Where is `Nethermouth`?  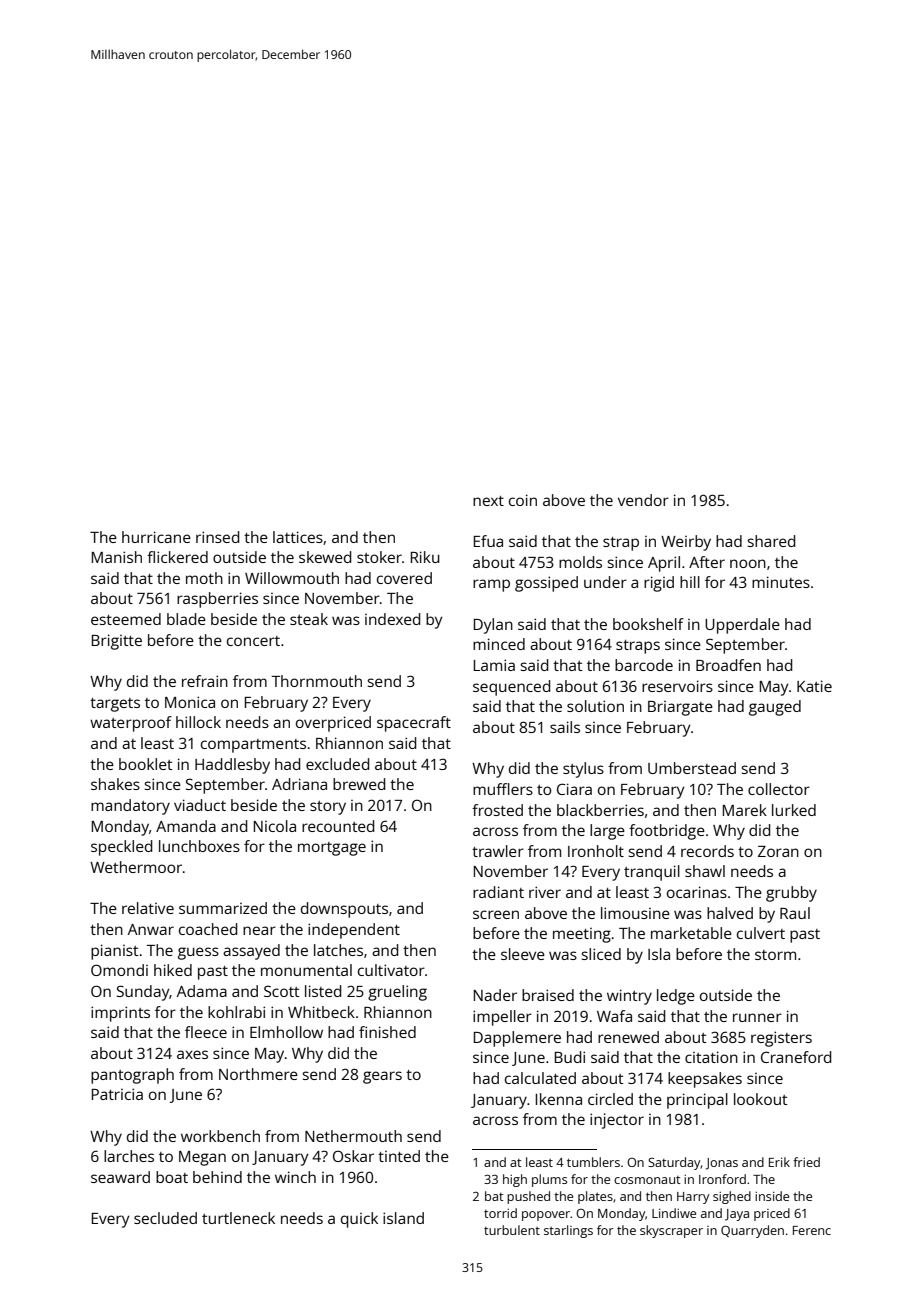 Nethermouth is located at coordinates (353, 1136).
